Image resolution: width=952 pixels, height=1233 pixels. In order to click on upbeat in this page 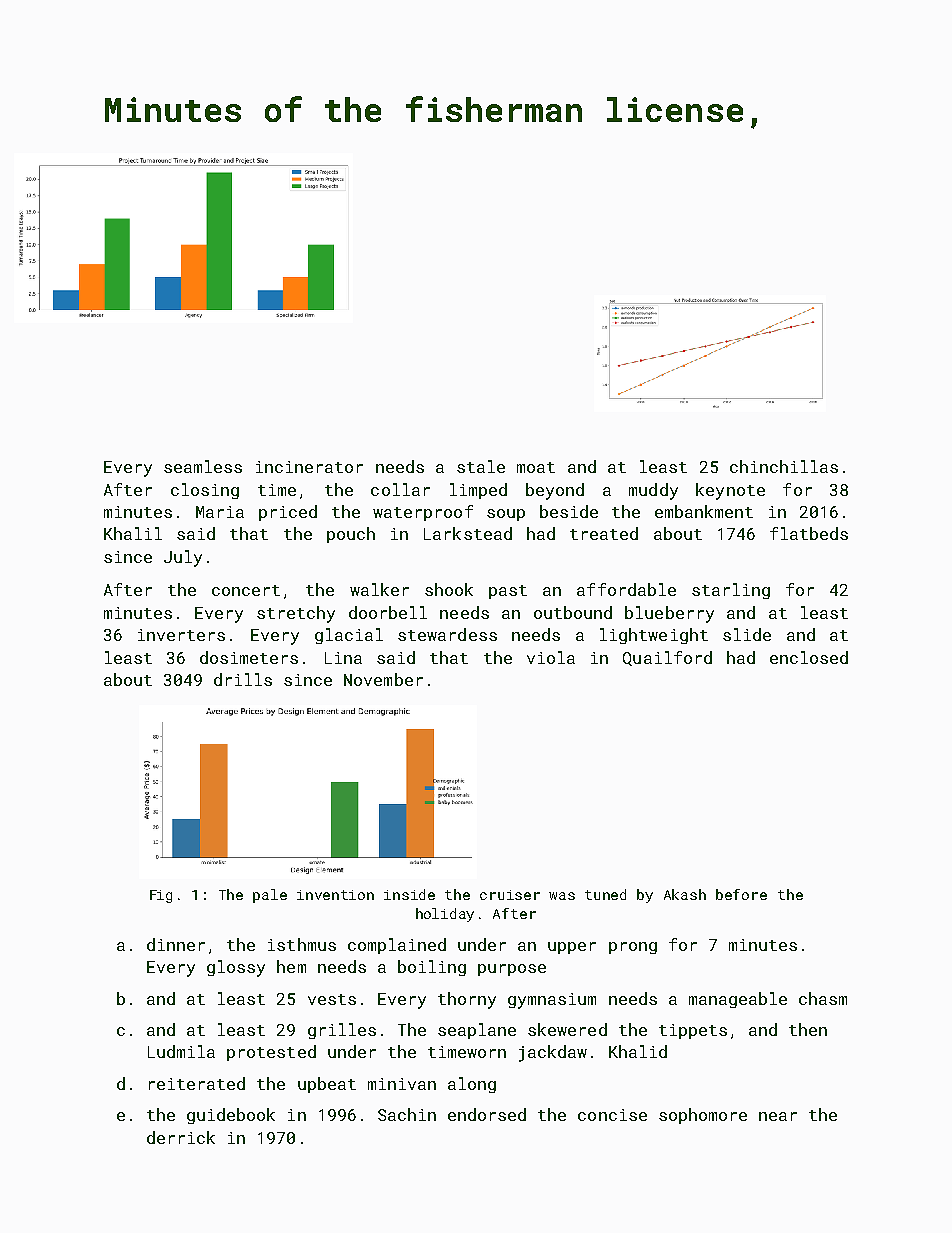, I will do `click(327, 1085)`.
